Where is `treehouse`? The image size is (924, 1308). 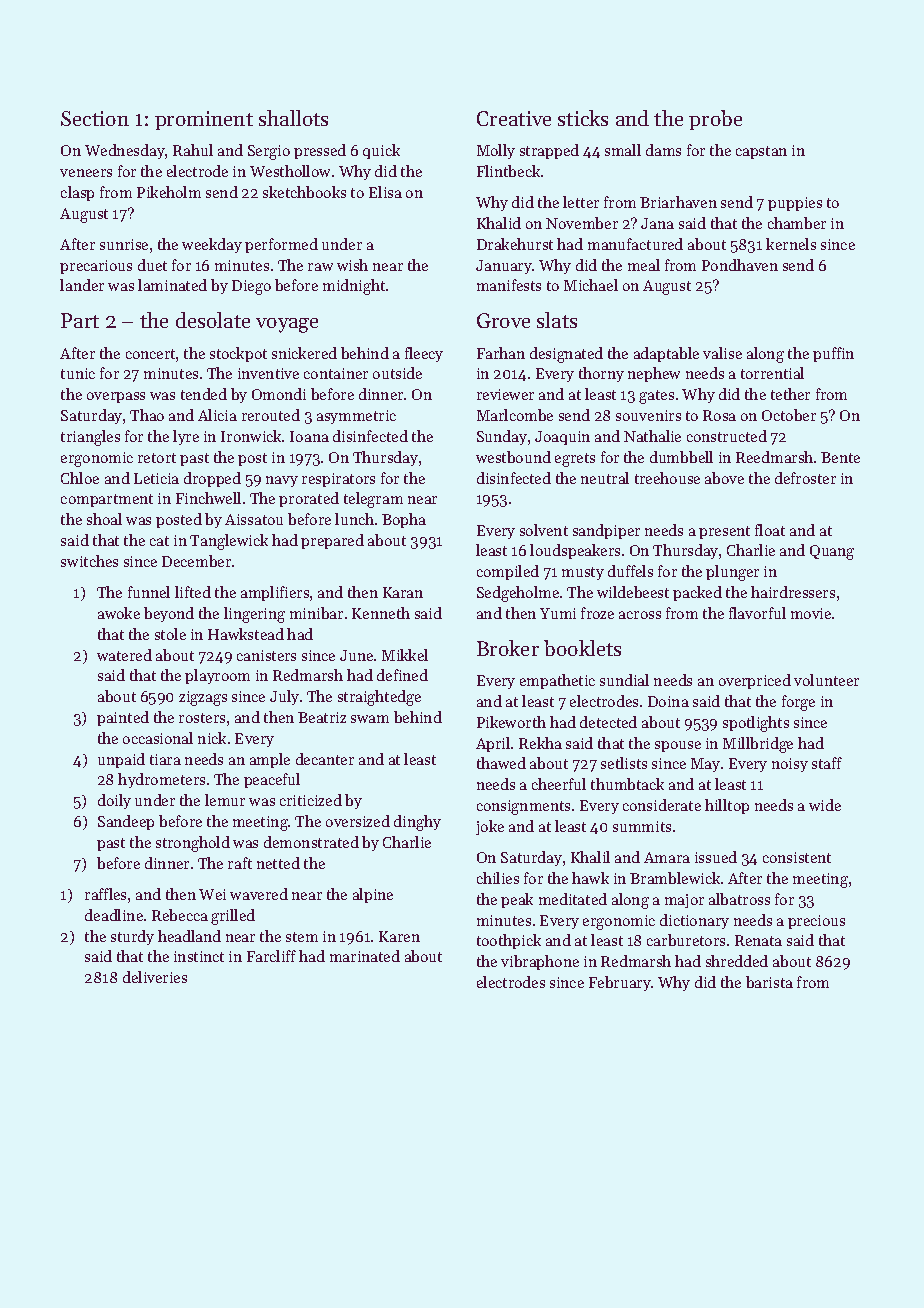 treehouse is located at coordinates (667, 478).
